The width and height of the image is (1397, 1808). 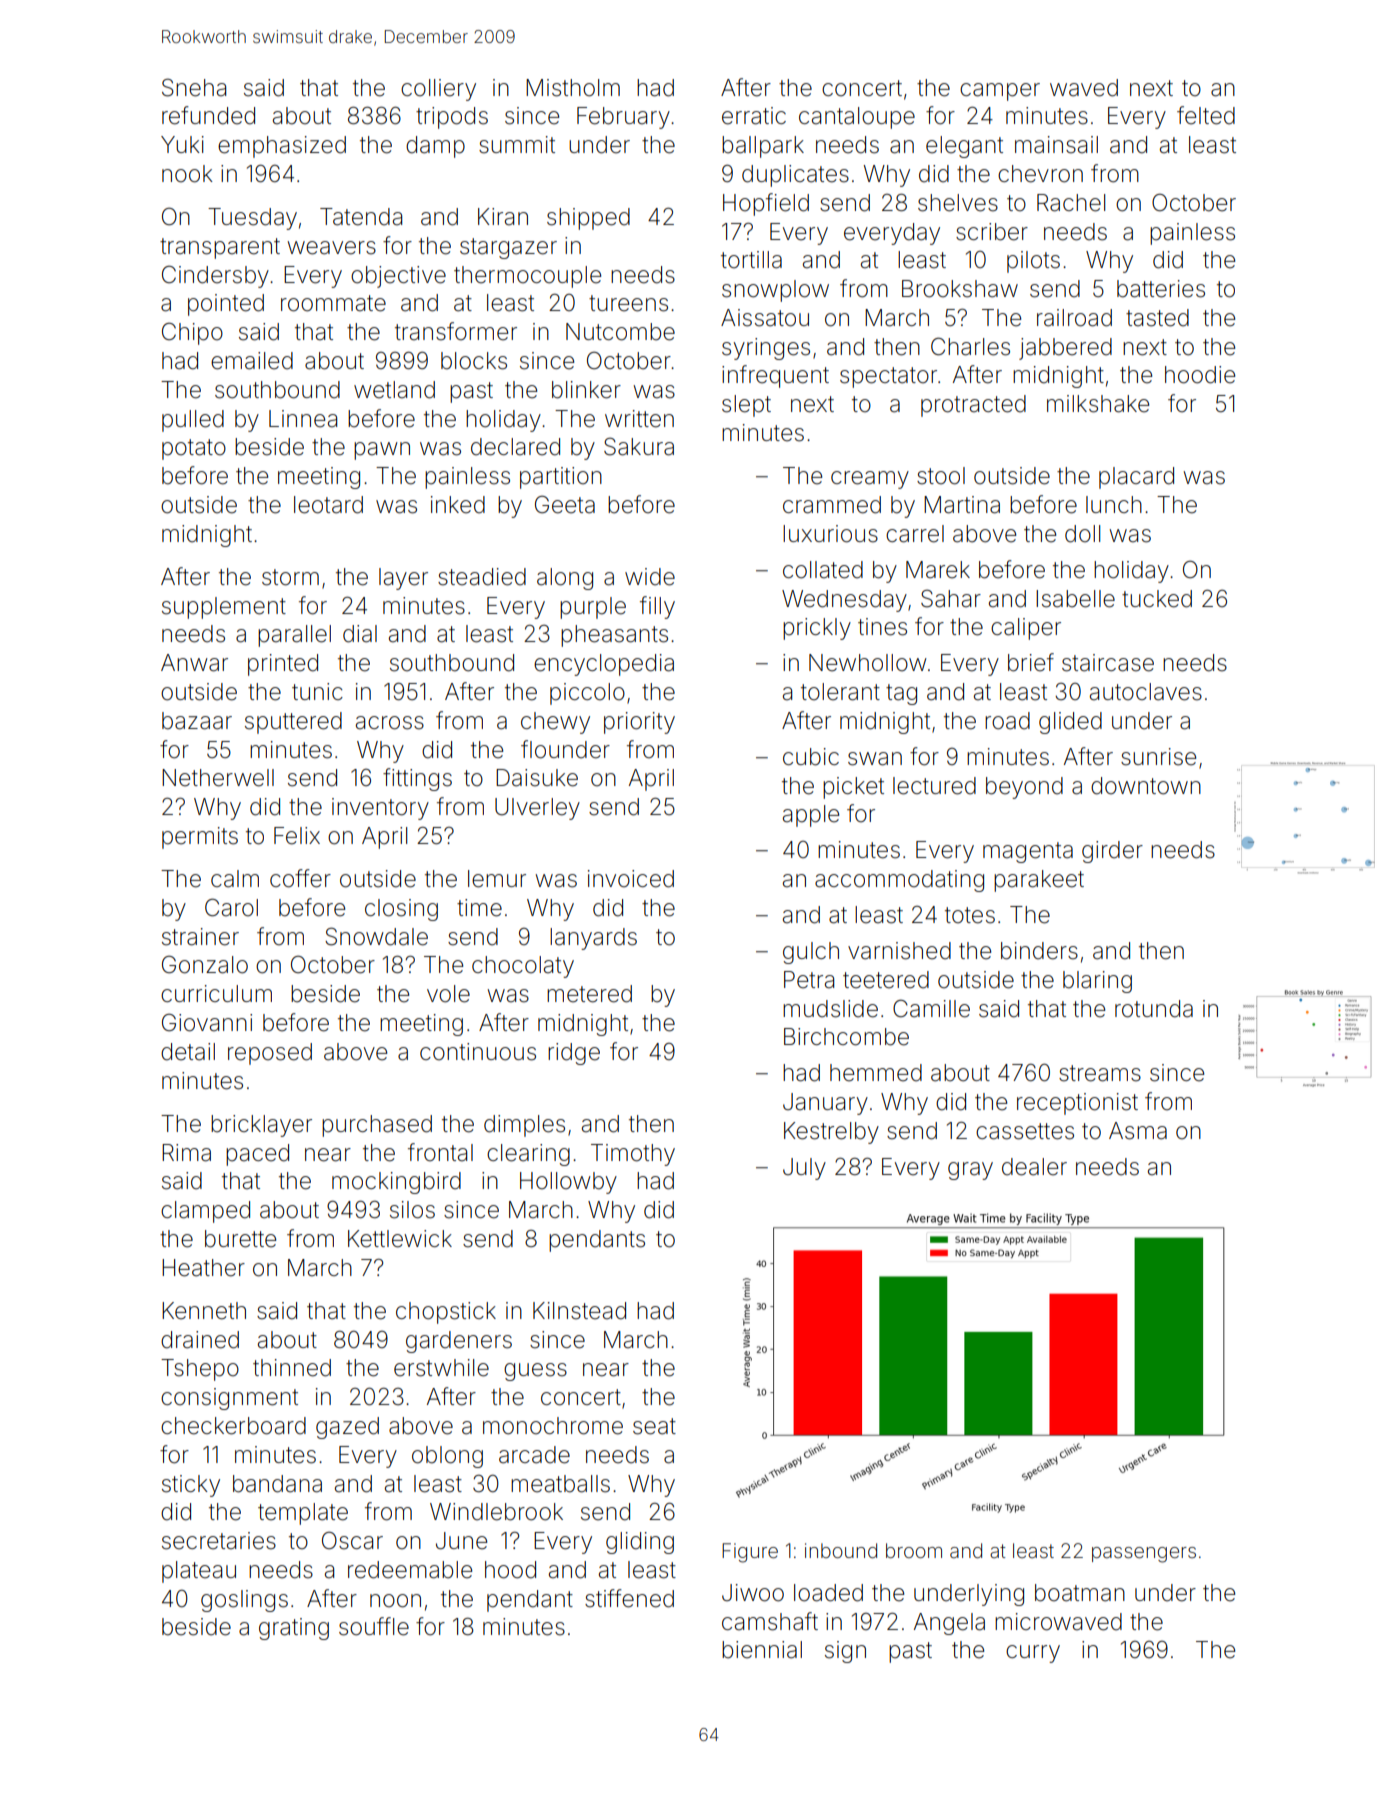 What do you see at coordinates (1071, 203) in the image?
I see `Rachel` at bounding box center [1071, 203].
